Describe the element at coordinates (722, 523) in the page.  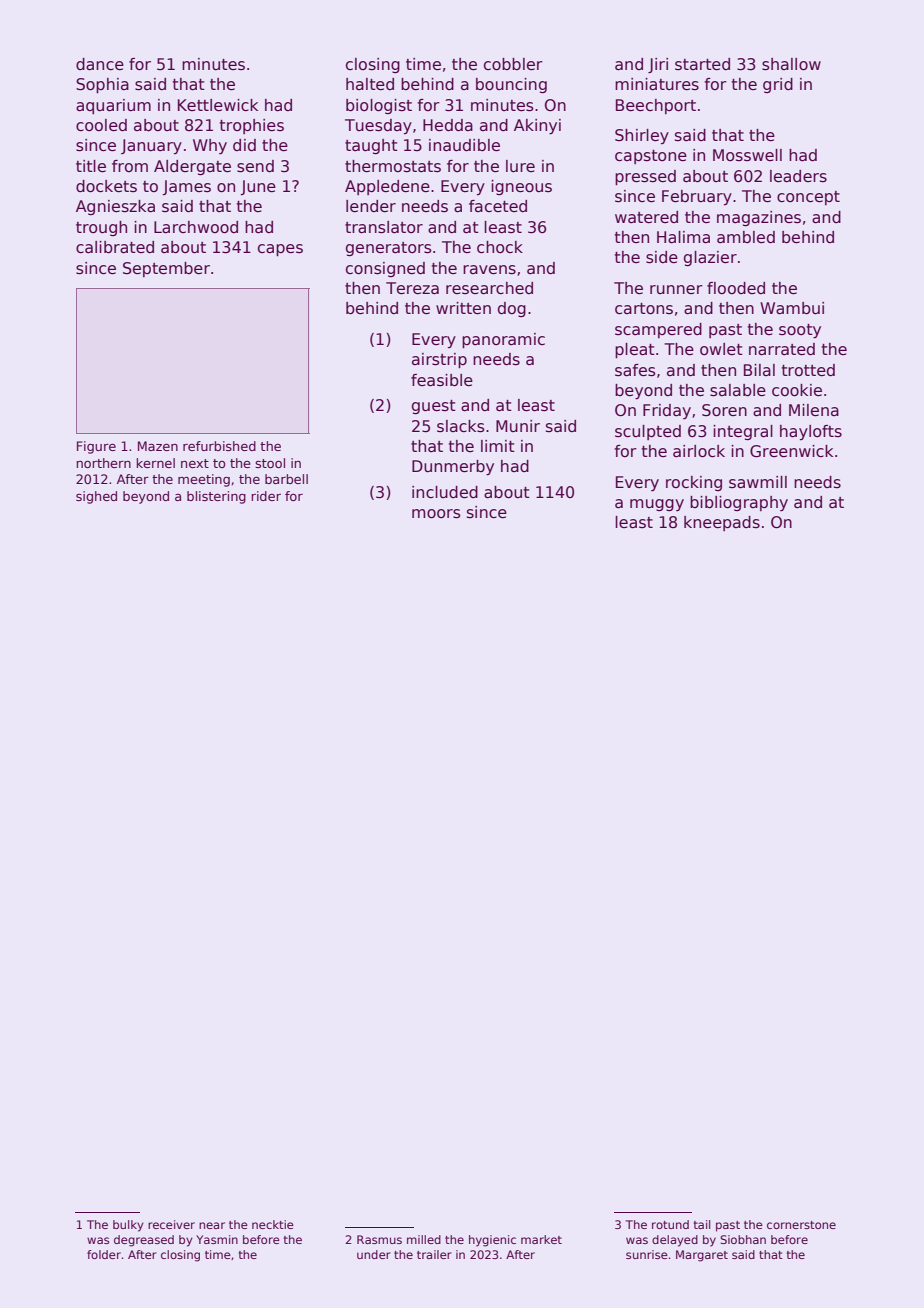
I see `kneepads` at that location.
